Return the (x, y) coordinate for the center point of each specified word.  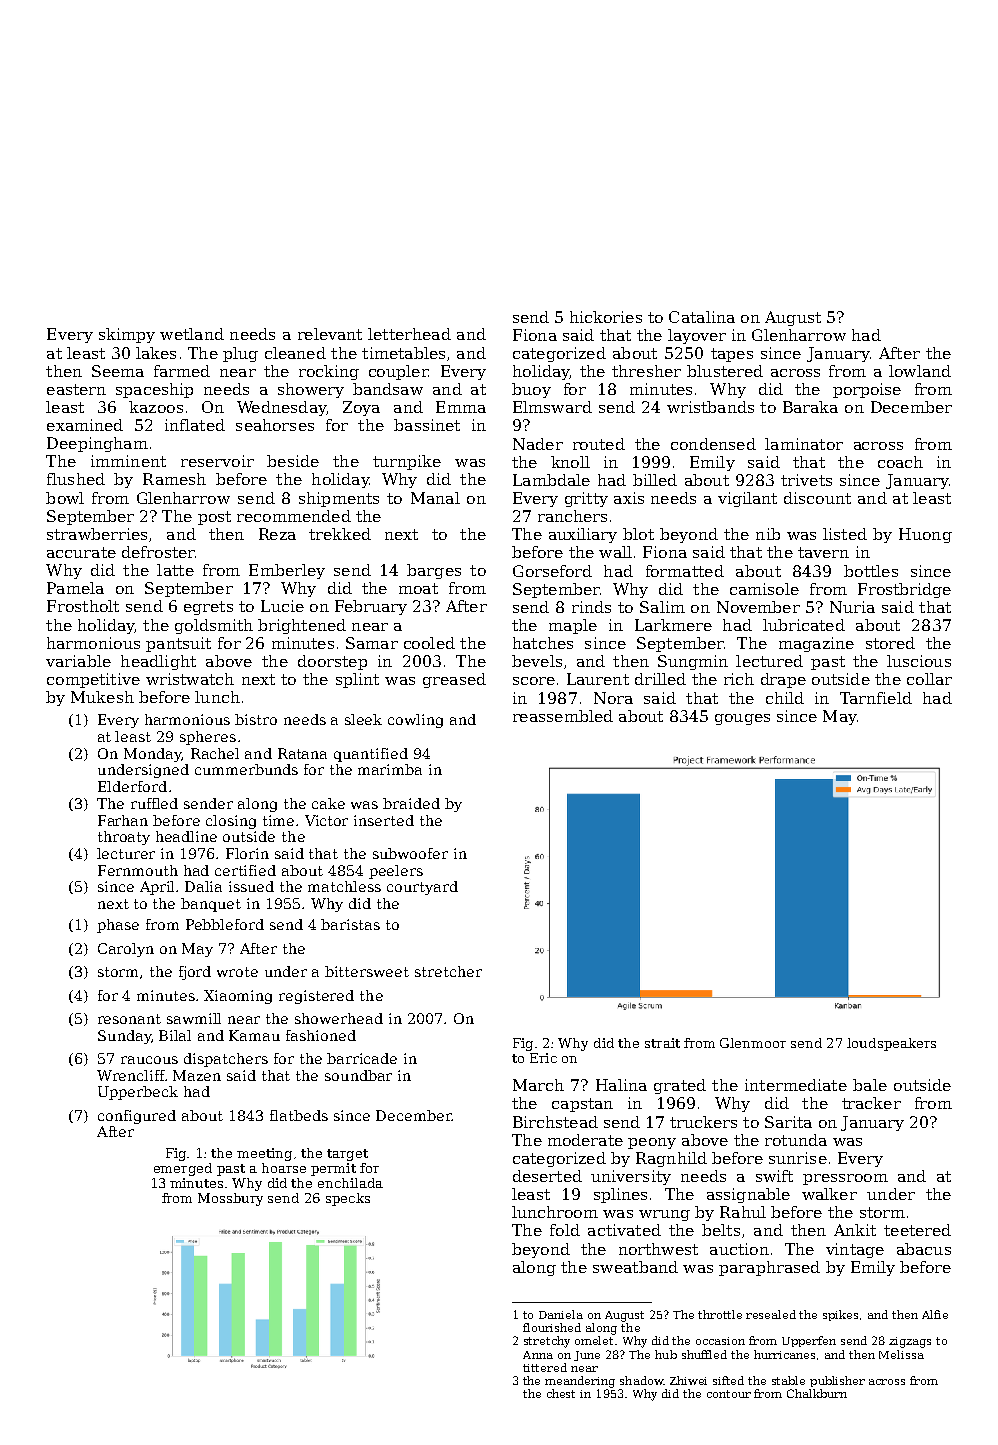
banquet (211, 905)
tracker (871, 1103)
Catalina (702, 317)
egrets (208, 608)
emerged (183, 1169)
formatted (685, 571)
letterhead (409, 334)
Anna (538, 1355)
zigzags (910, 1342)
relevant (330, 334)
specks (348, 1199)
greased (454, 680)
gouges (742, 719)
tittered (545, 1367)
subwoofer (410, 853)
